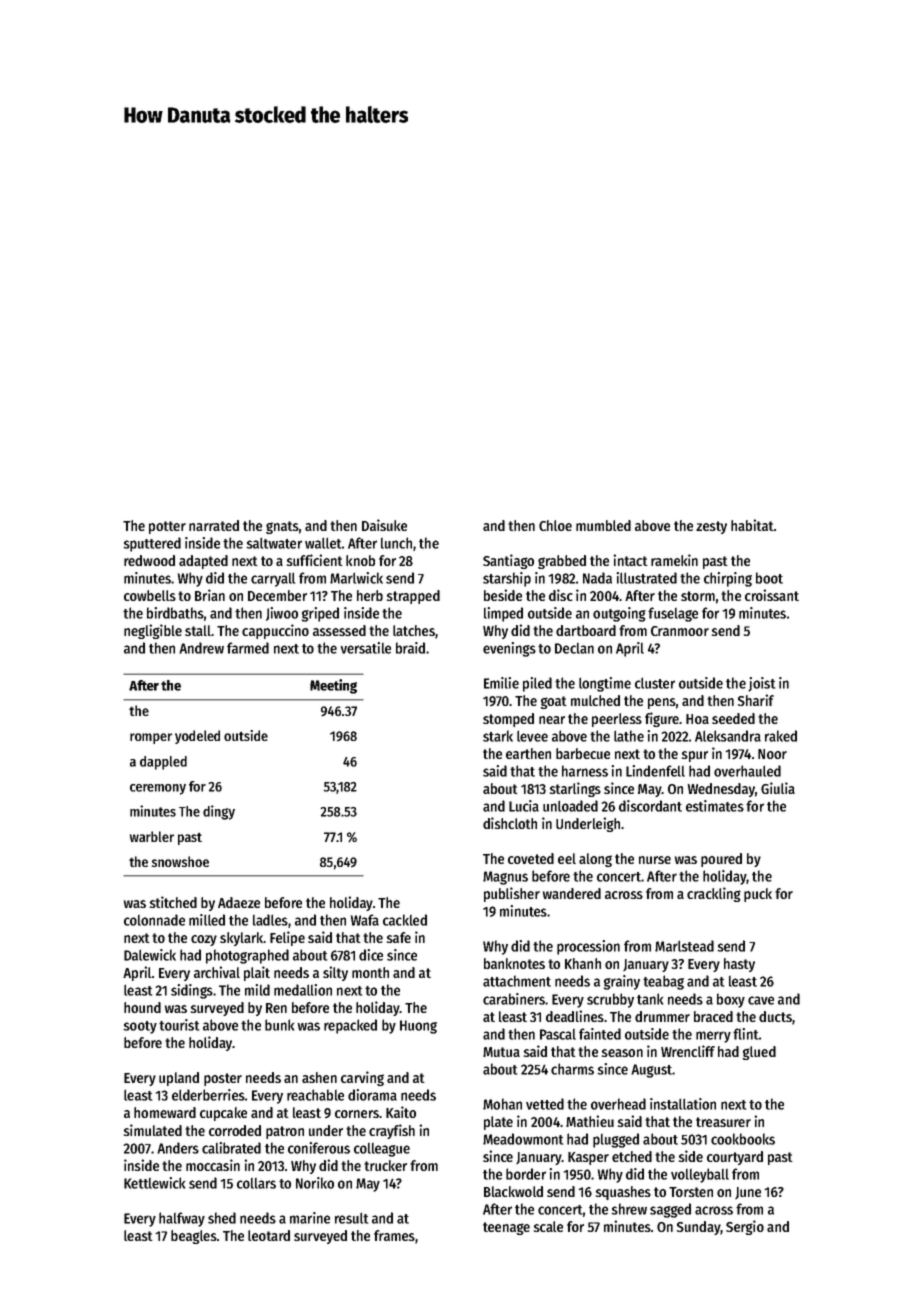 The width and height of the image is (924, 1314). I want to click on procession, so click(588, 947).
